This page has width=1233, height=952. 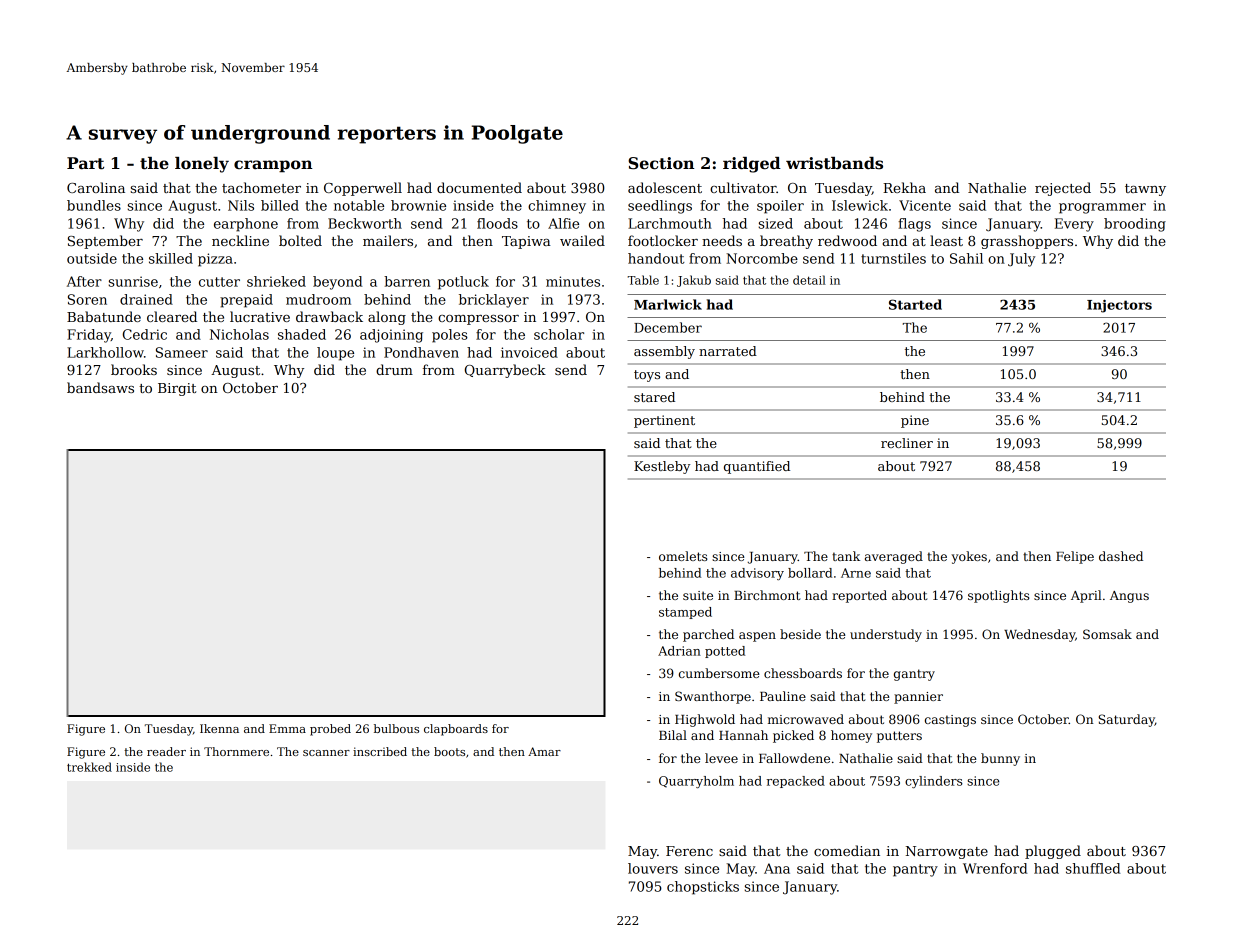 What do you see at coordinates (780, 207) in the page?
I see `spoiler` at bounding box center [780, 207].
